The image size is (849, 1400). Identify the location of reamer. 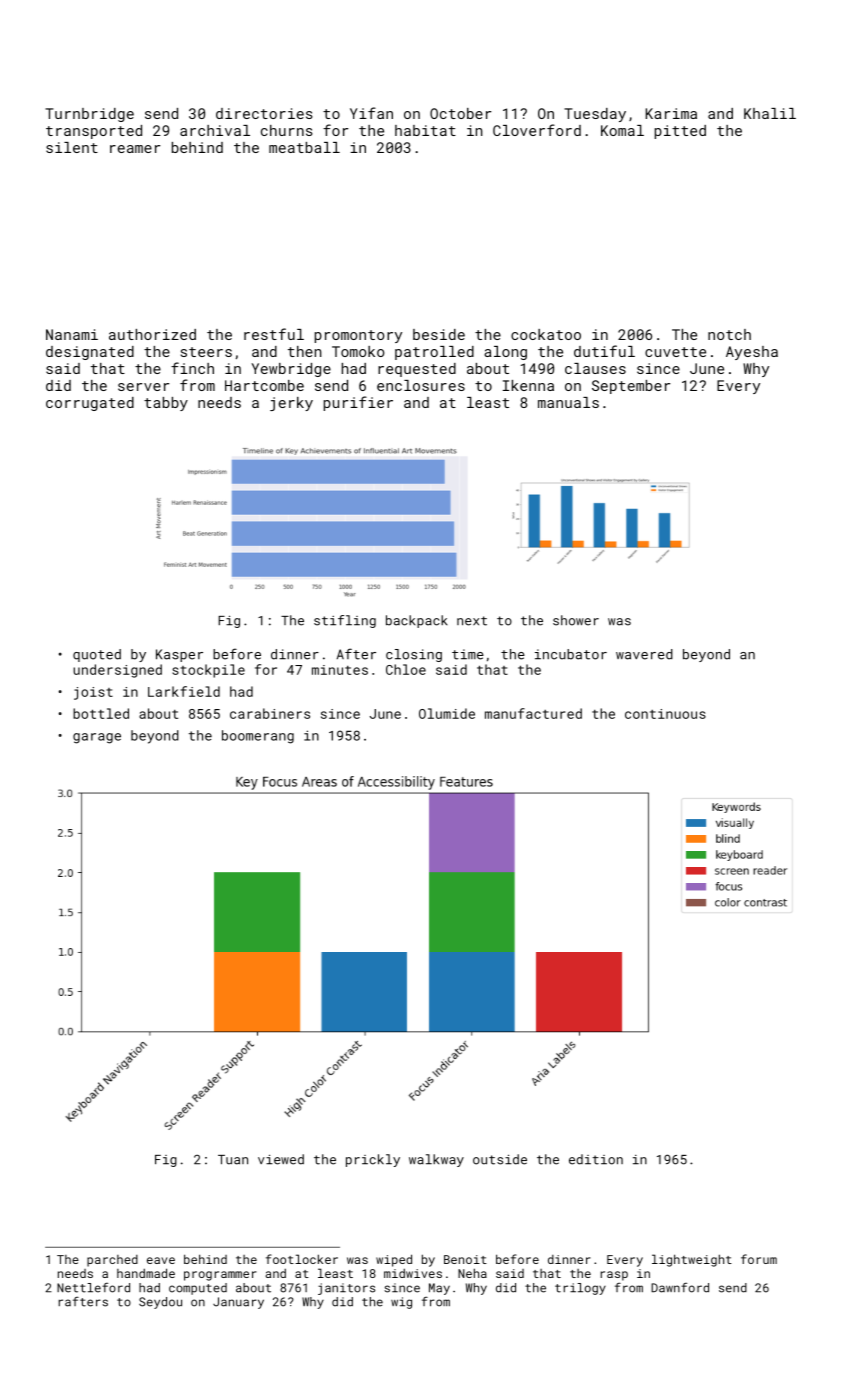
(135, 149).
